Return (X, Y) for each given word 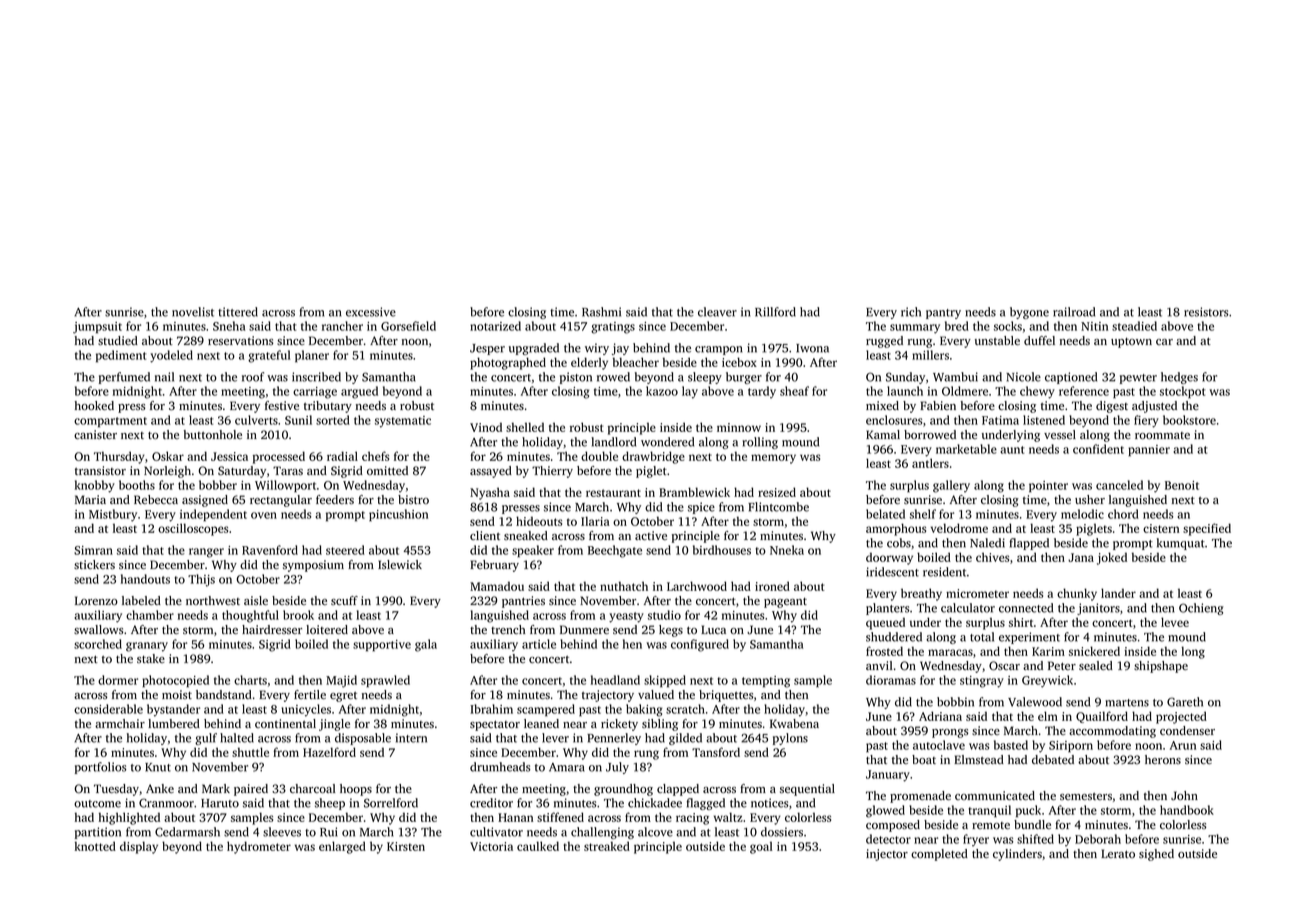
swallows (98, 629)
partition (98, 833)
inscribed (316, 377)
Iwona (812, 348)
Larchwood (697, 586)
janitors (1098, 609)
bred (957, 326)
